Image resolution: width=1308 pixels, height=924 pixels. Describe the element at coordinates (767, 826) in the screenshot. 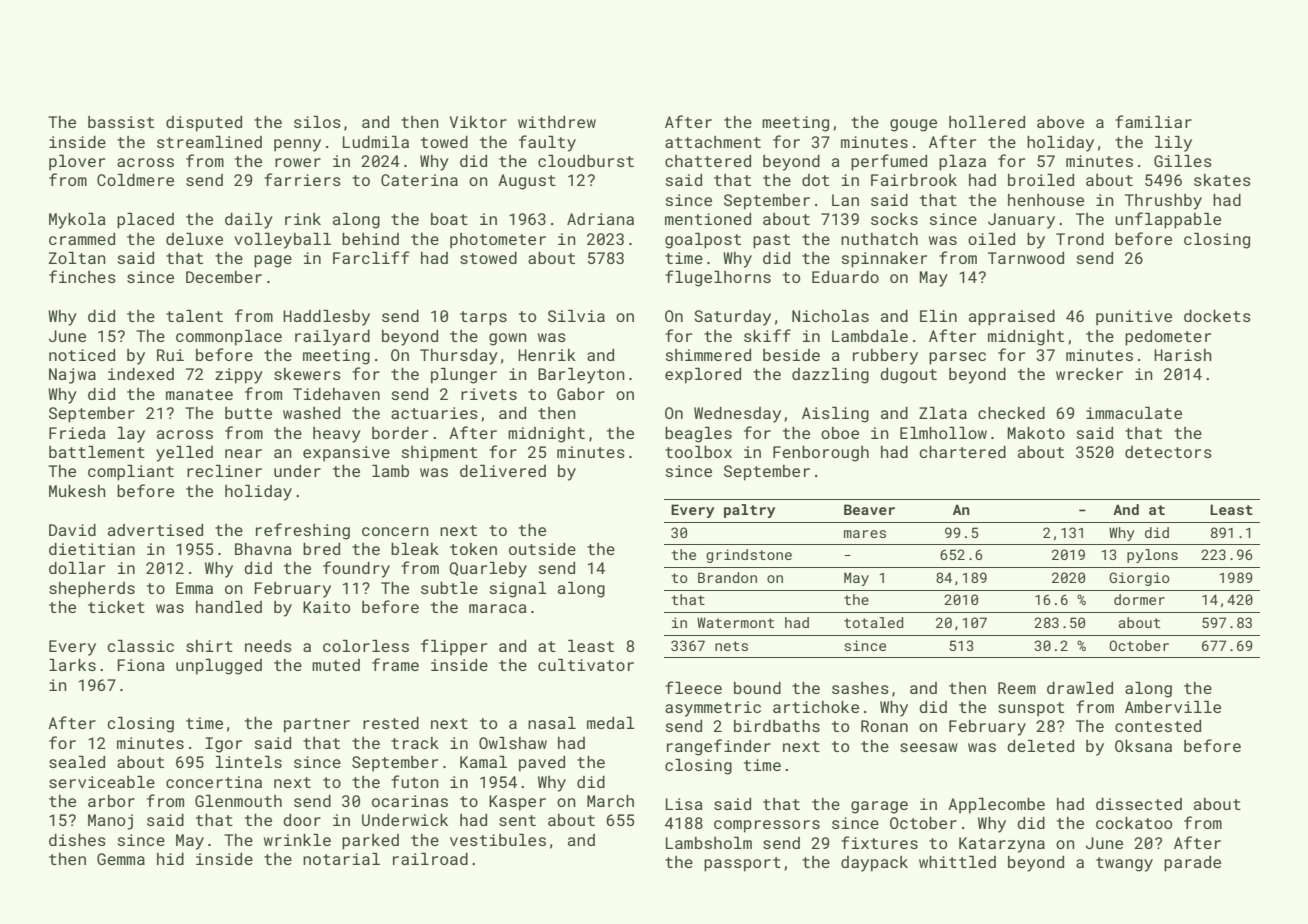

I see `compressors` at that location.
